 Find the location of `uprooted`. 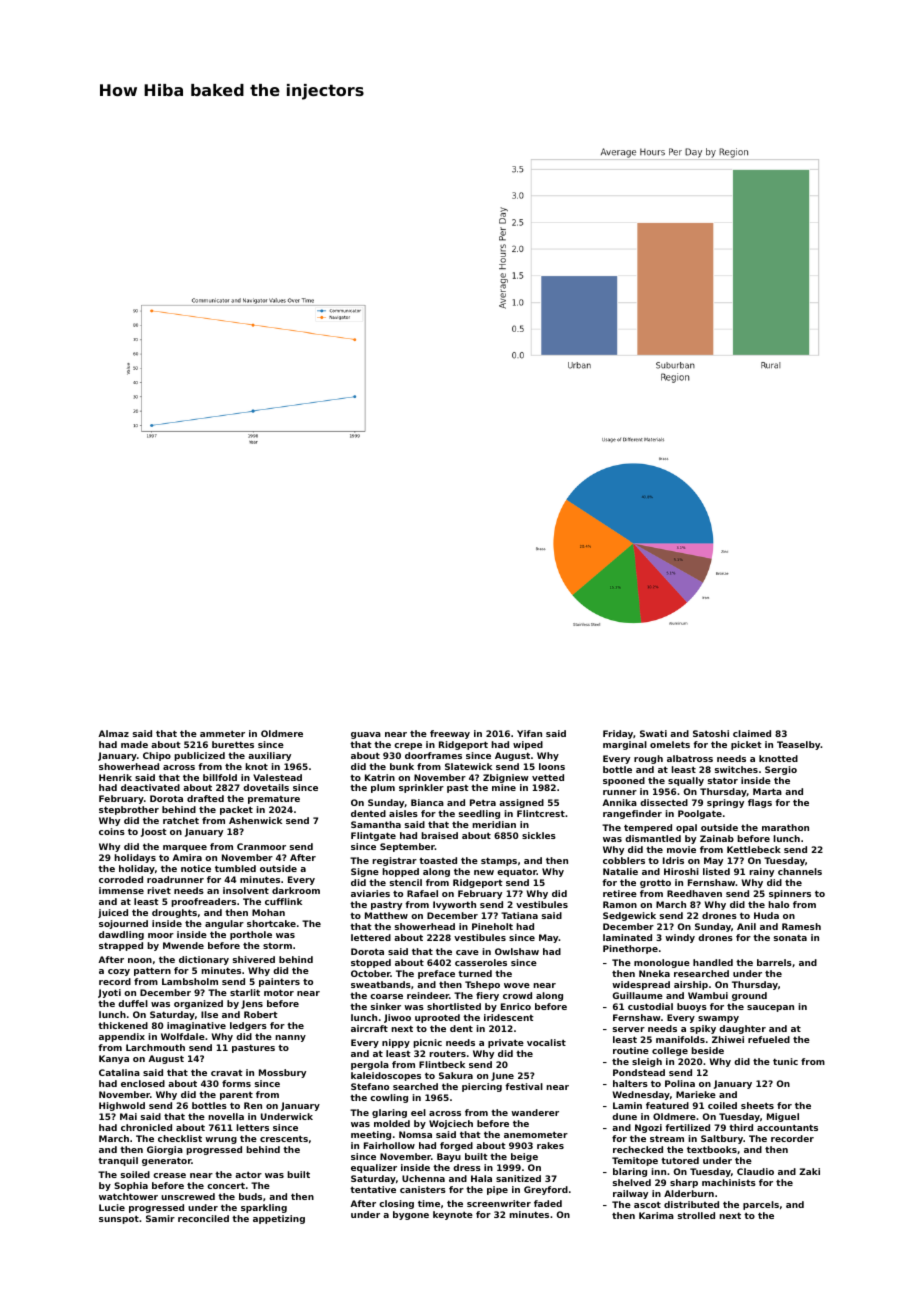

uprooted is located at coordinates (437, 1018).
